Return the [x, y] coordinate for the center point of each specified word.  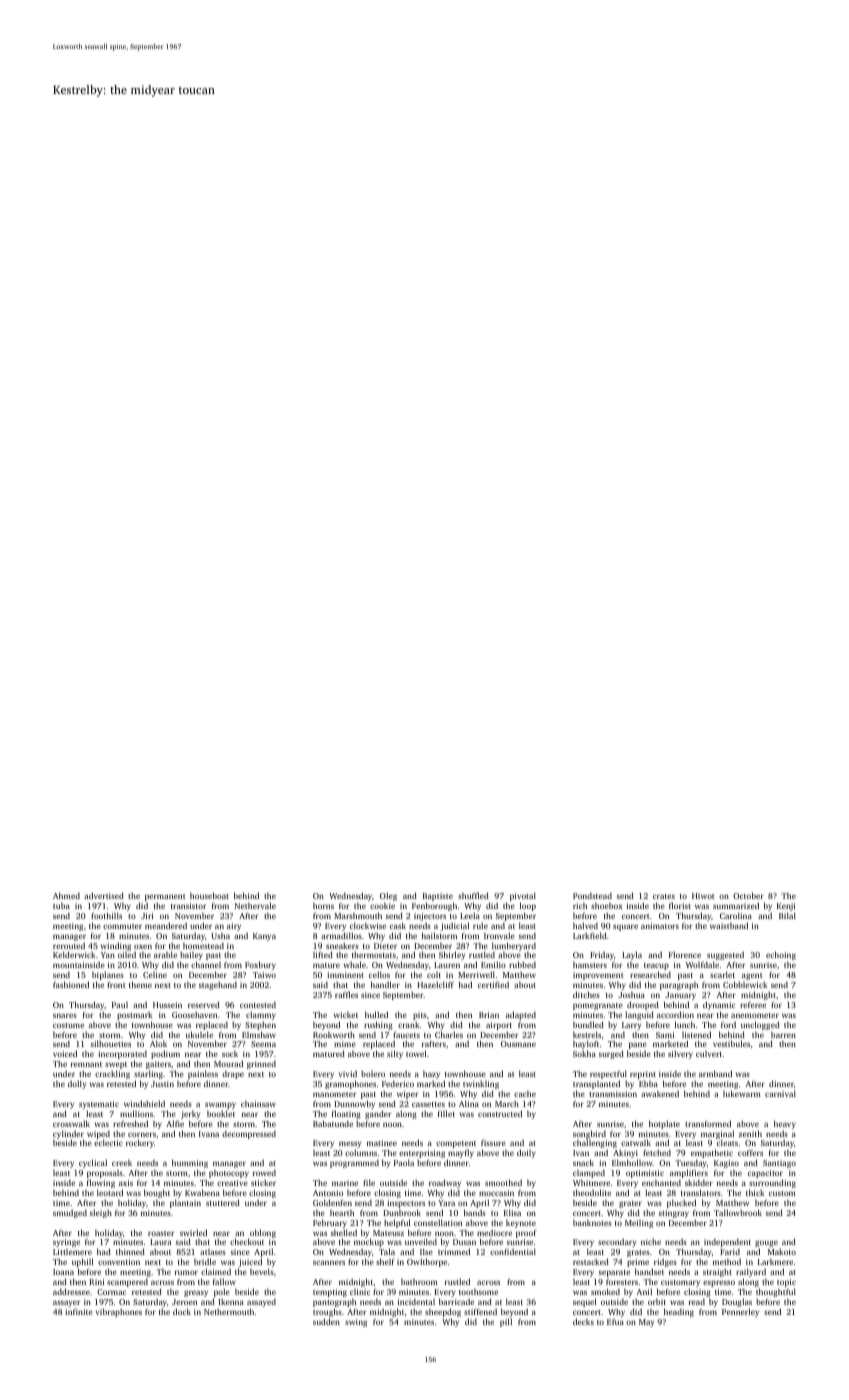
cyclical [93, 1163]
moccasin [496, 1193]
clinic [360, 1292]
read [697, 1302]
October [748, 895]
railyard [751, 1272]
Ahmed [66, 895]
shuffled [473, 895]
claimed [216, 1271]
